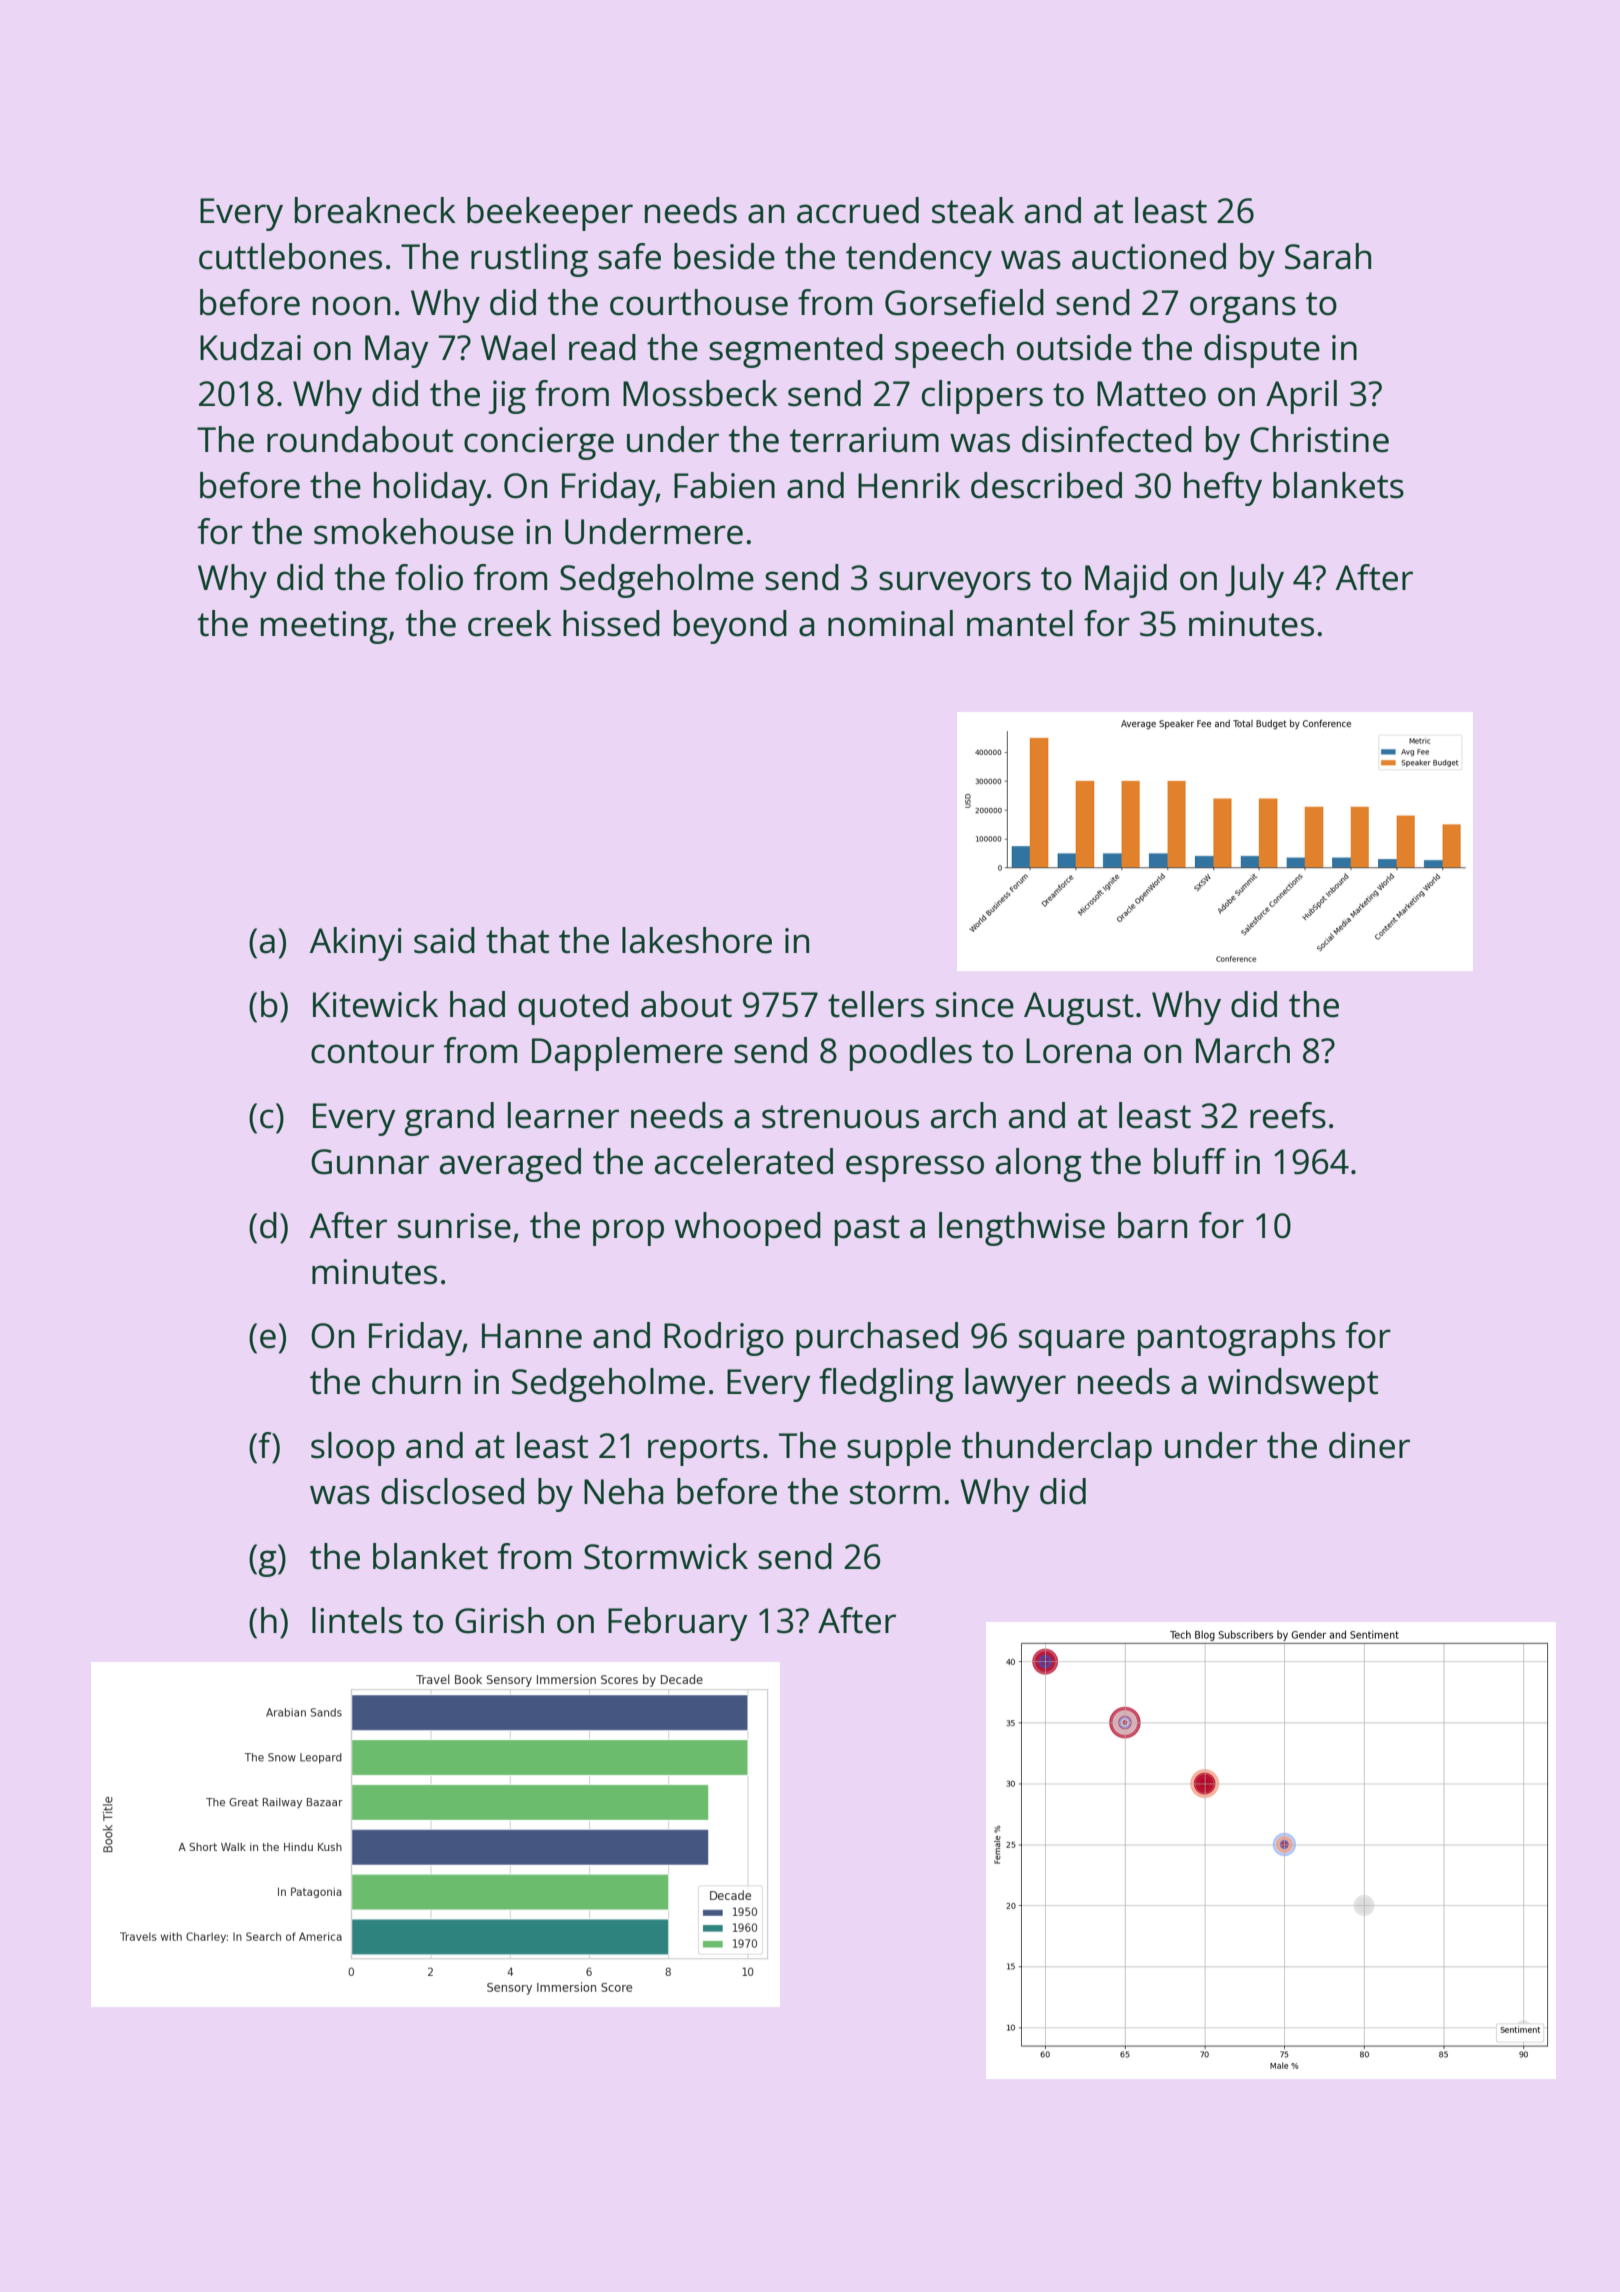 The height and width of the image is (2292, 1620). I want to click on steak, so click(973, 210).
